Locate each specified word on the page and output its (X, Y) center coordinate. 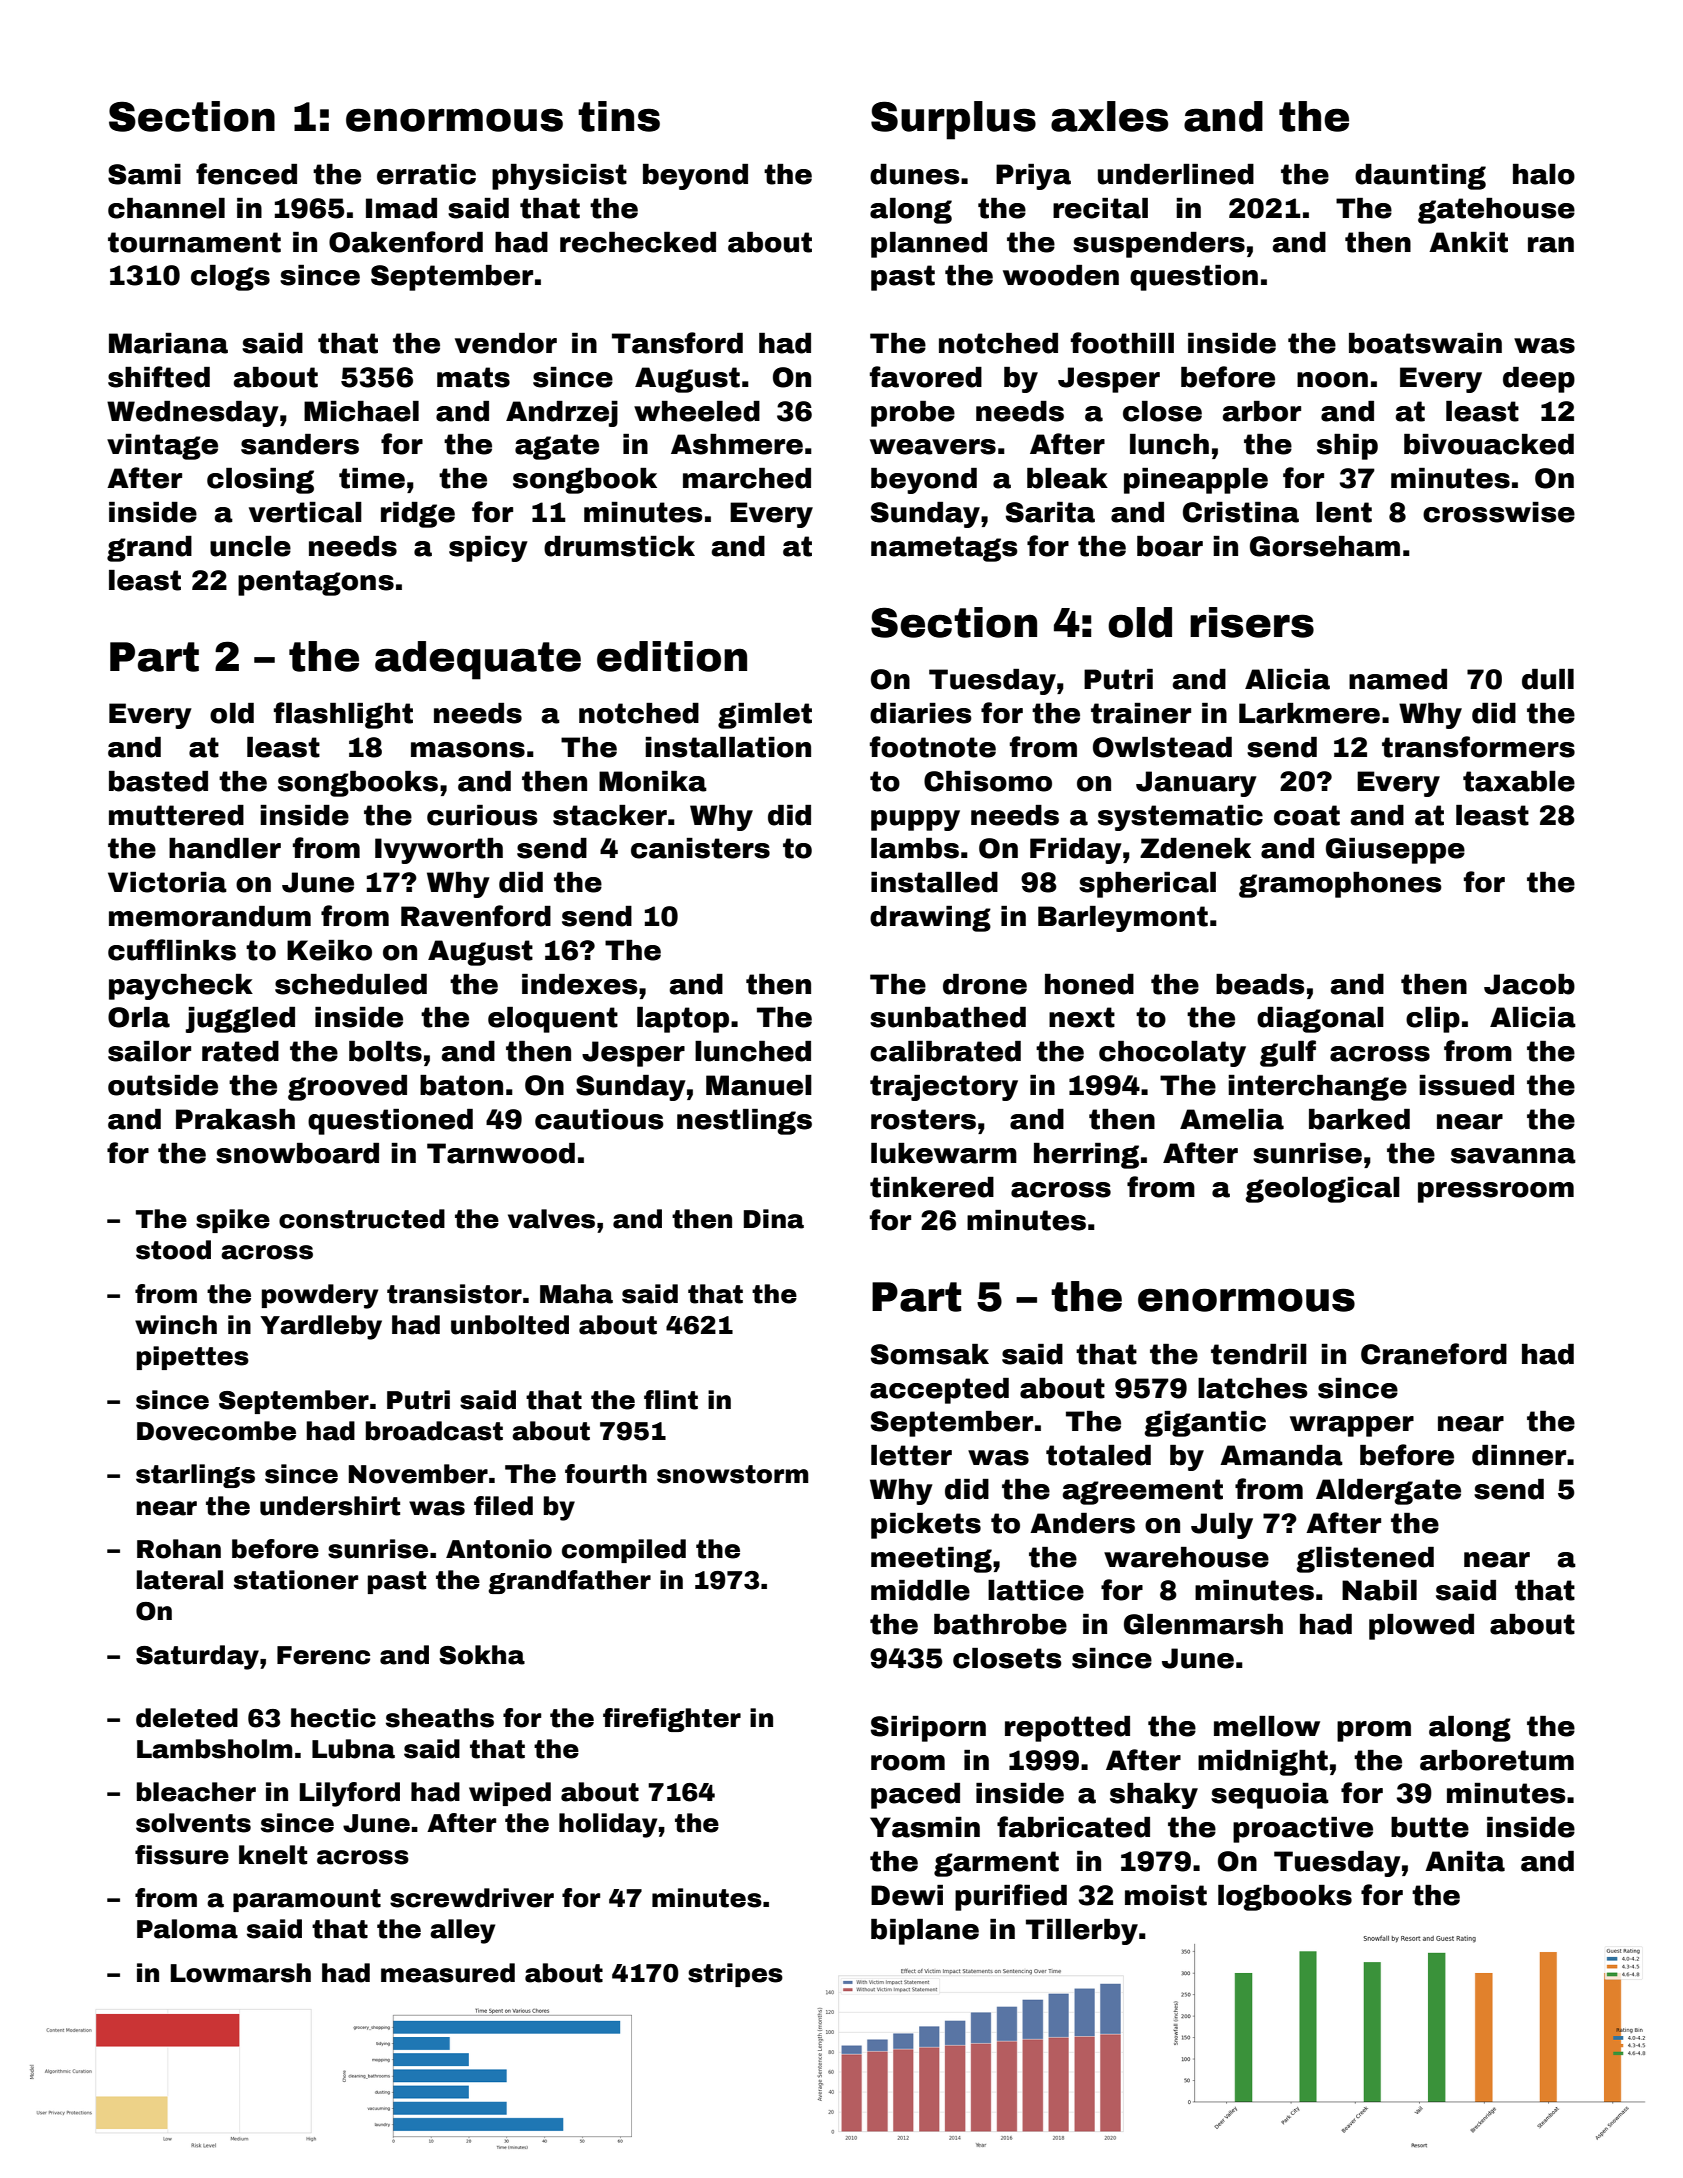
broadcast (434, 1431)
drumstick (619, 546)
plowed (1421, 1627)
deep (1539, 380)
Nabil (1379, 1590)
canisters (700, 848)
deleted (187, 1718)
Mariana (168, 343)
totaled (1098, 1455)
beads (1260, 984)
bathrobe (1000, 1624)
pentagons (316, 583)
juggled (240, 1020)
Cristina (1241, 512)
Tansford (677, 343)
